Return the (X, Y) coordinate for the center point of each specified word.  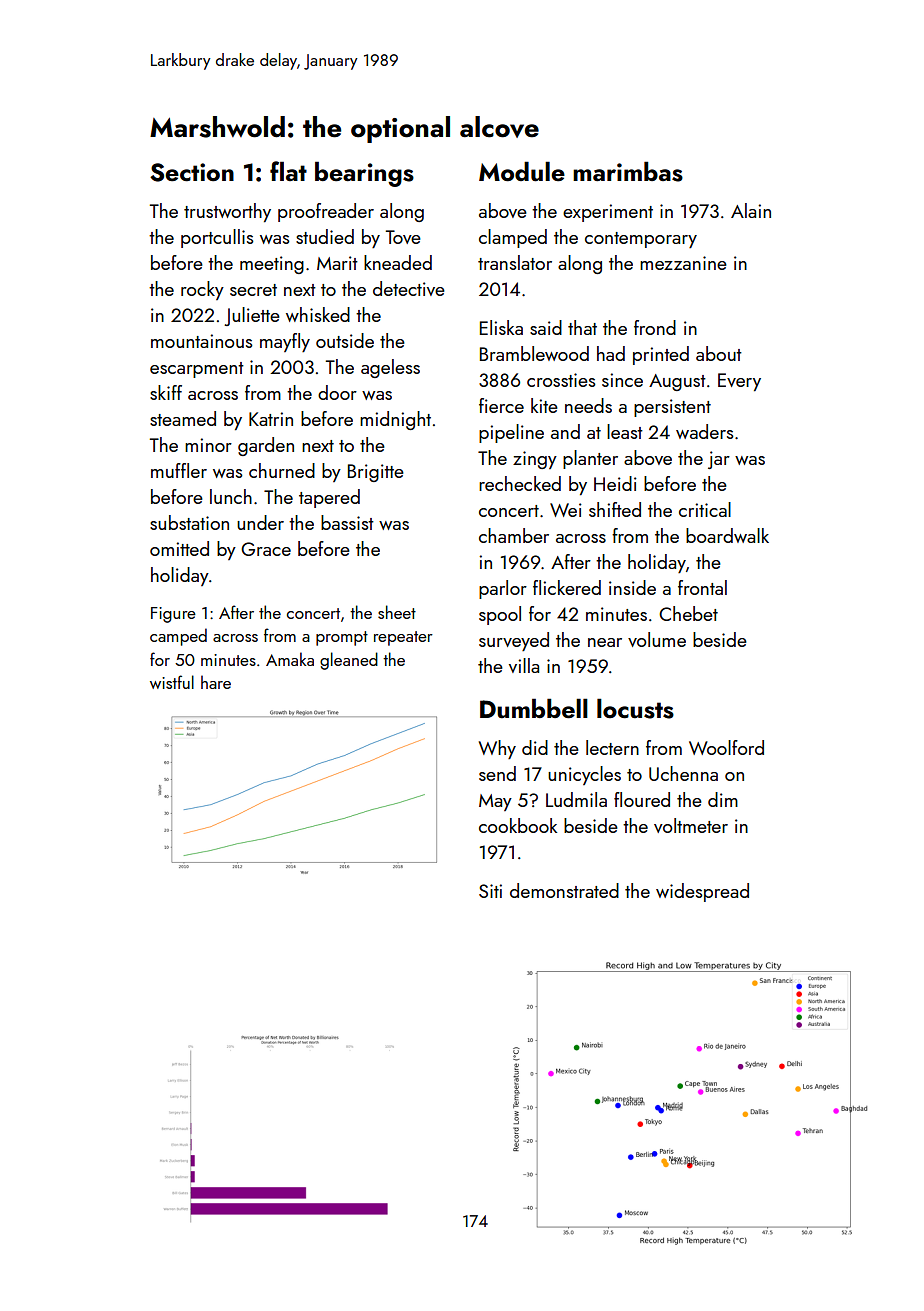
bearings (364, 174)
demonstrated (564, 890)
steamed (183, 418)
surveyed (514, 641)
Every (739, 382)
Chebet (688, 613)
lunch (231, 496)
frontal (702, 587)
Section (192, 172)
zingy (535, 460)
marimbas (628, 171)
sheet (397, 612)
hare (216, 682)
